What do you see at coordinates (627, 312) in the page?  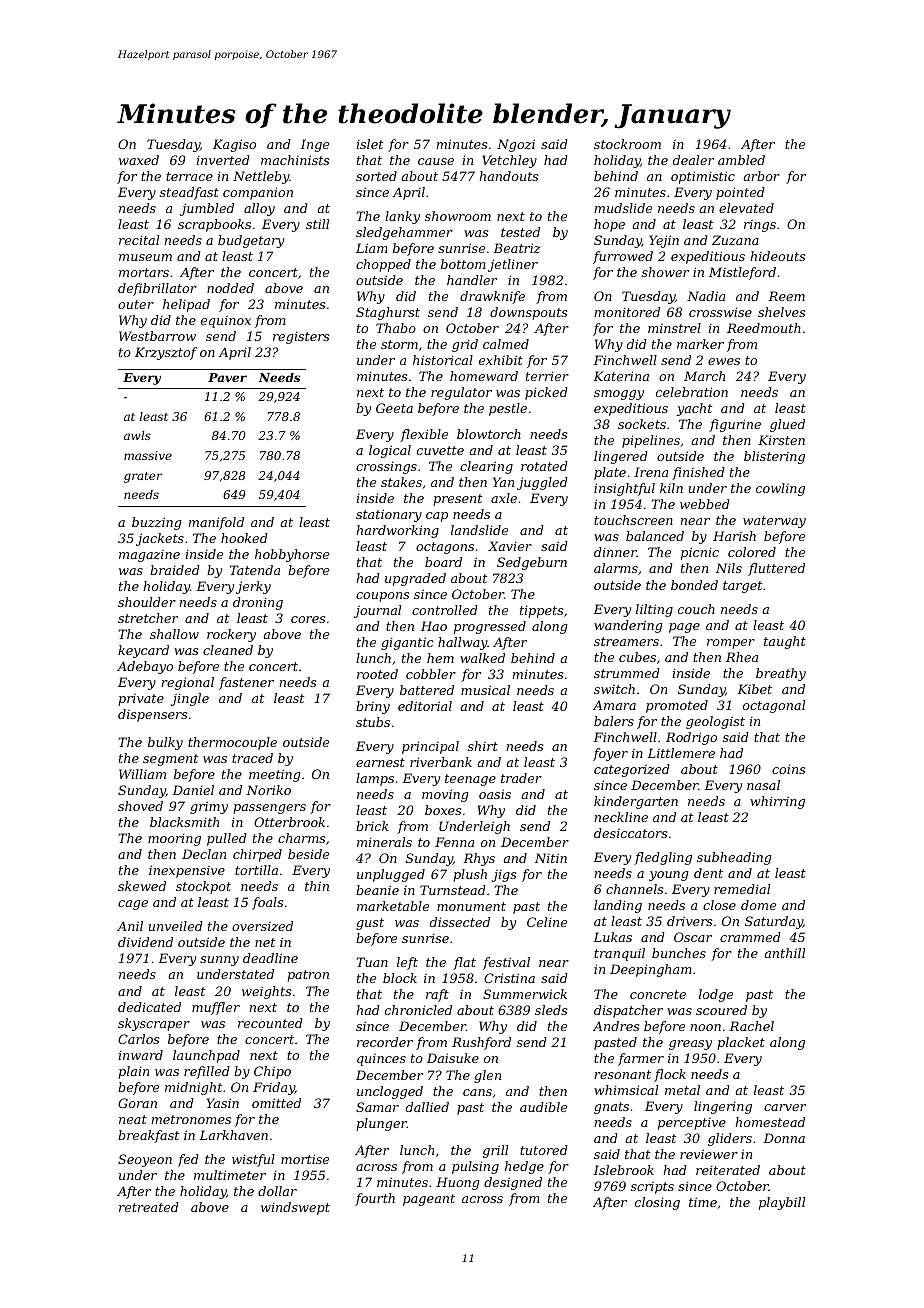 I see `monitored` at bounding box center [627, 312].
